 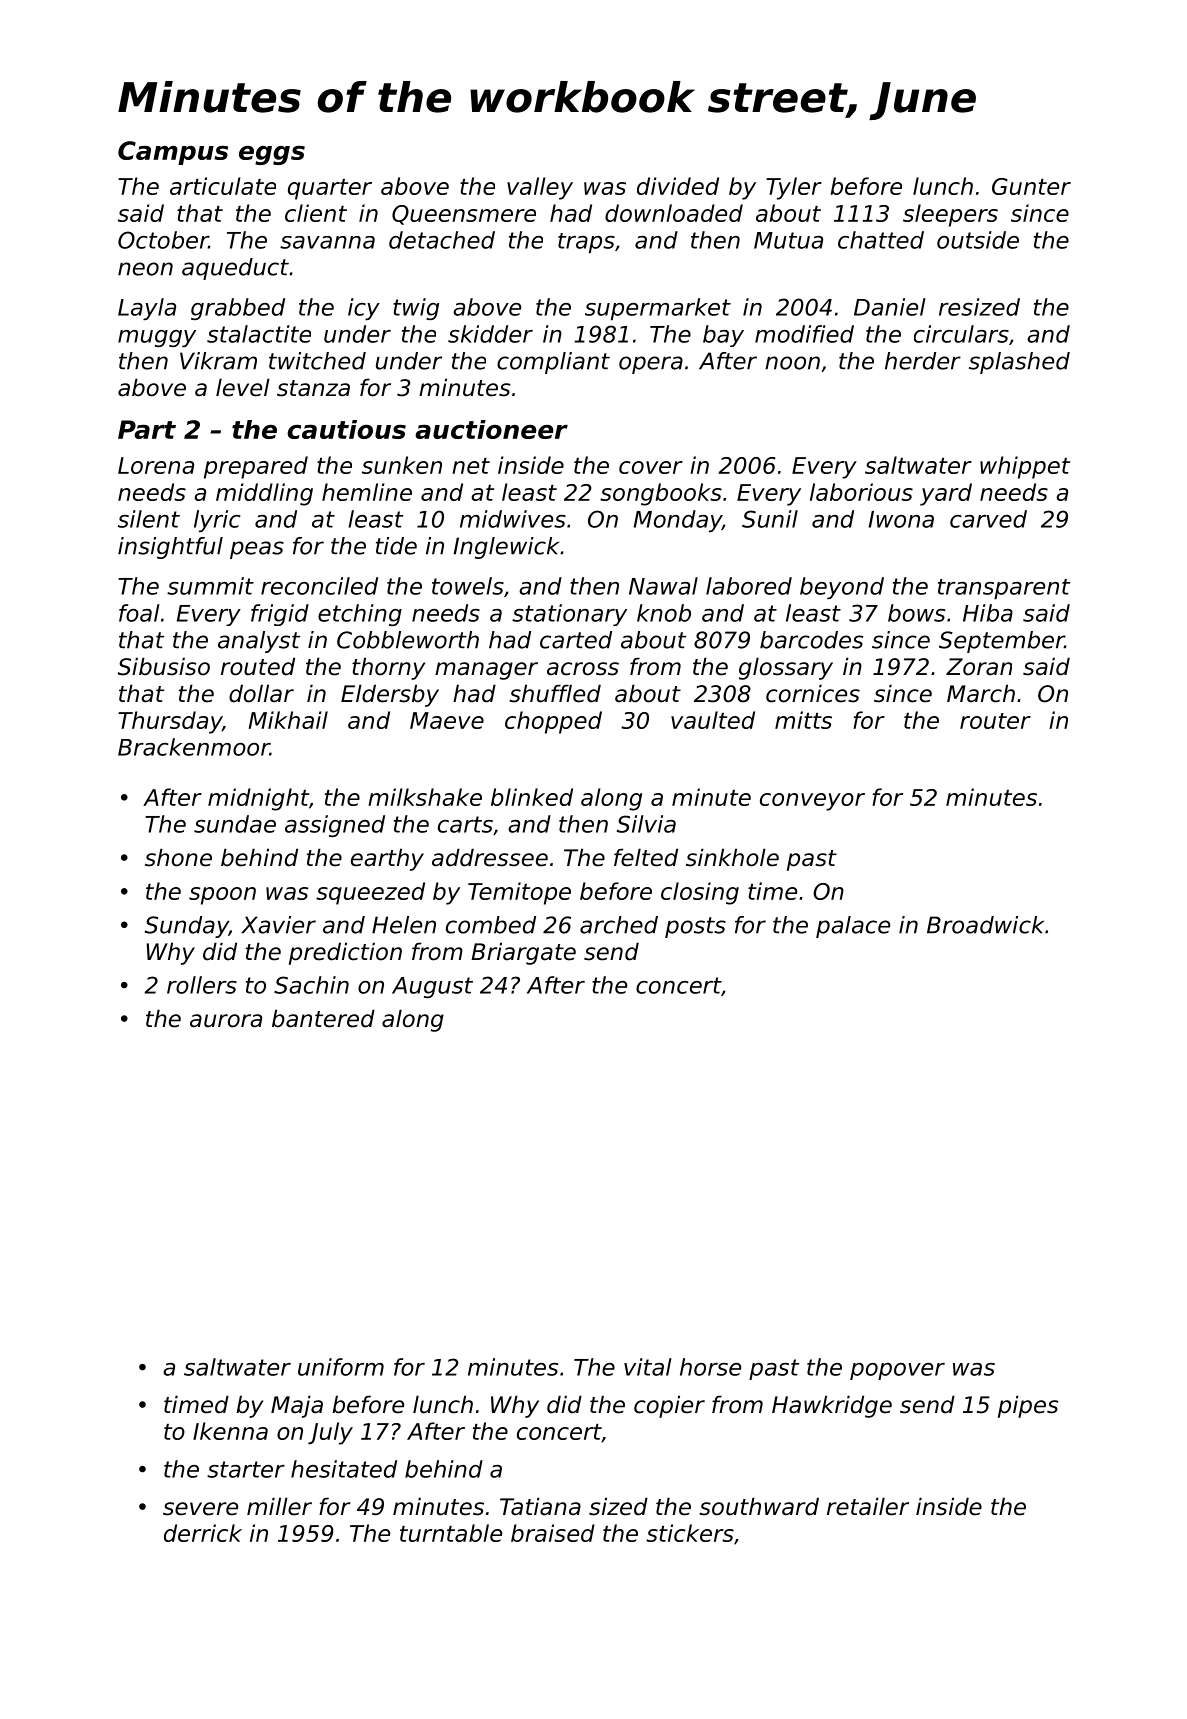 I want to click on Gunter, so click(x=1031, y=186).
